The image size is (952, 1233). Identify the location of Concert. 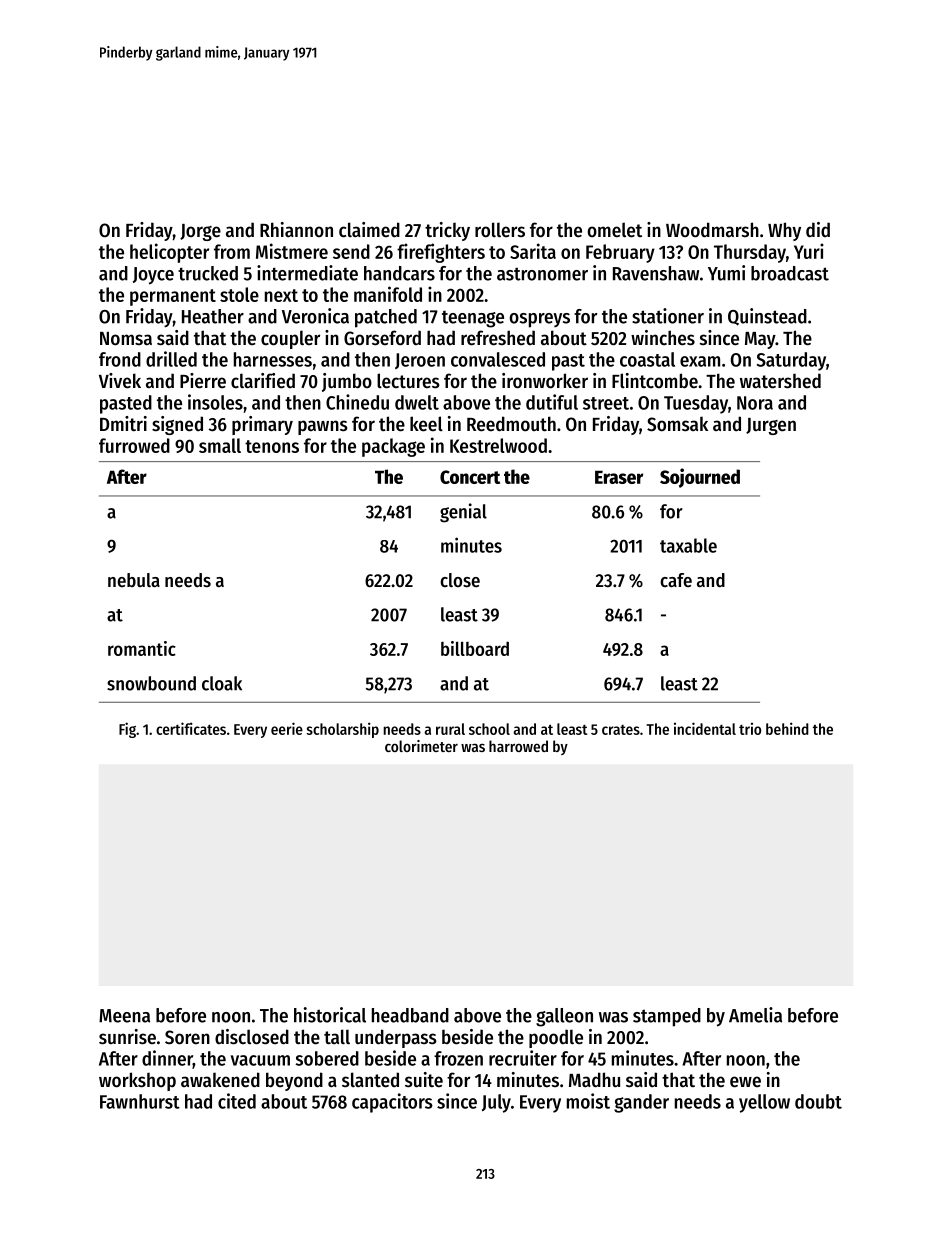
(470, 477).
